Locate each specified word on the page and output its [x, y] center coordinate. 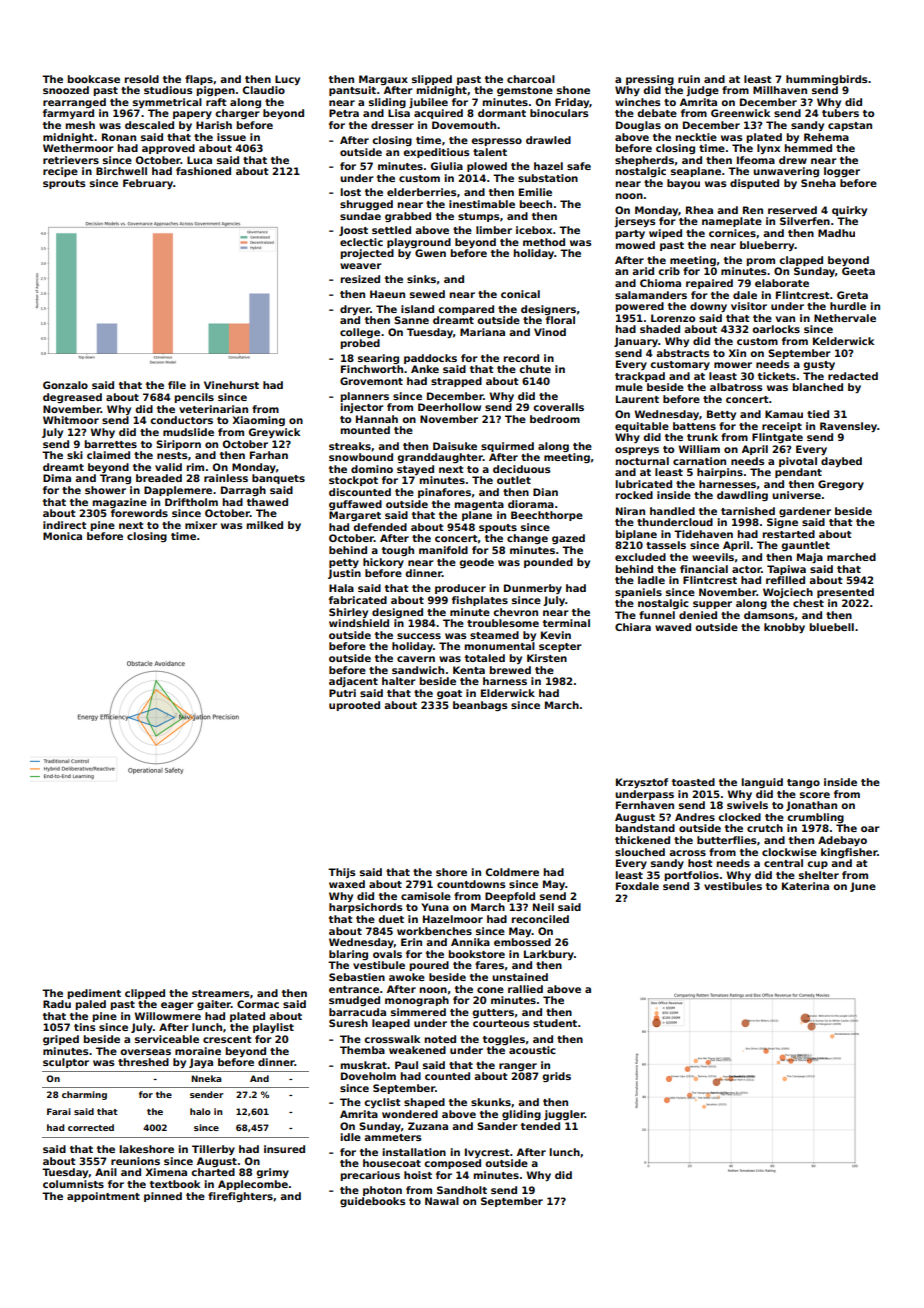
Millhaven [780, 90]
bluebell [832, 627]
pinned [163, 1197]
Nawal [442, 1201]
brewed [510, 670]
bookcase [94, 79]
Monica [62, 536]
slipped [432, 80]
